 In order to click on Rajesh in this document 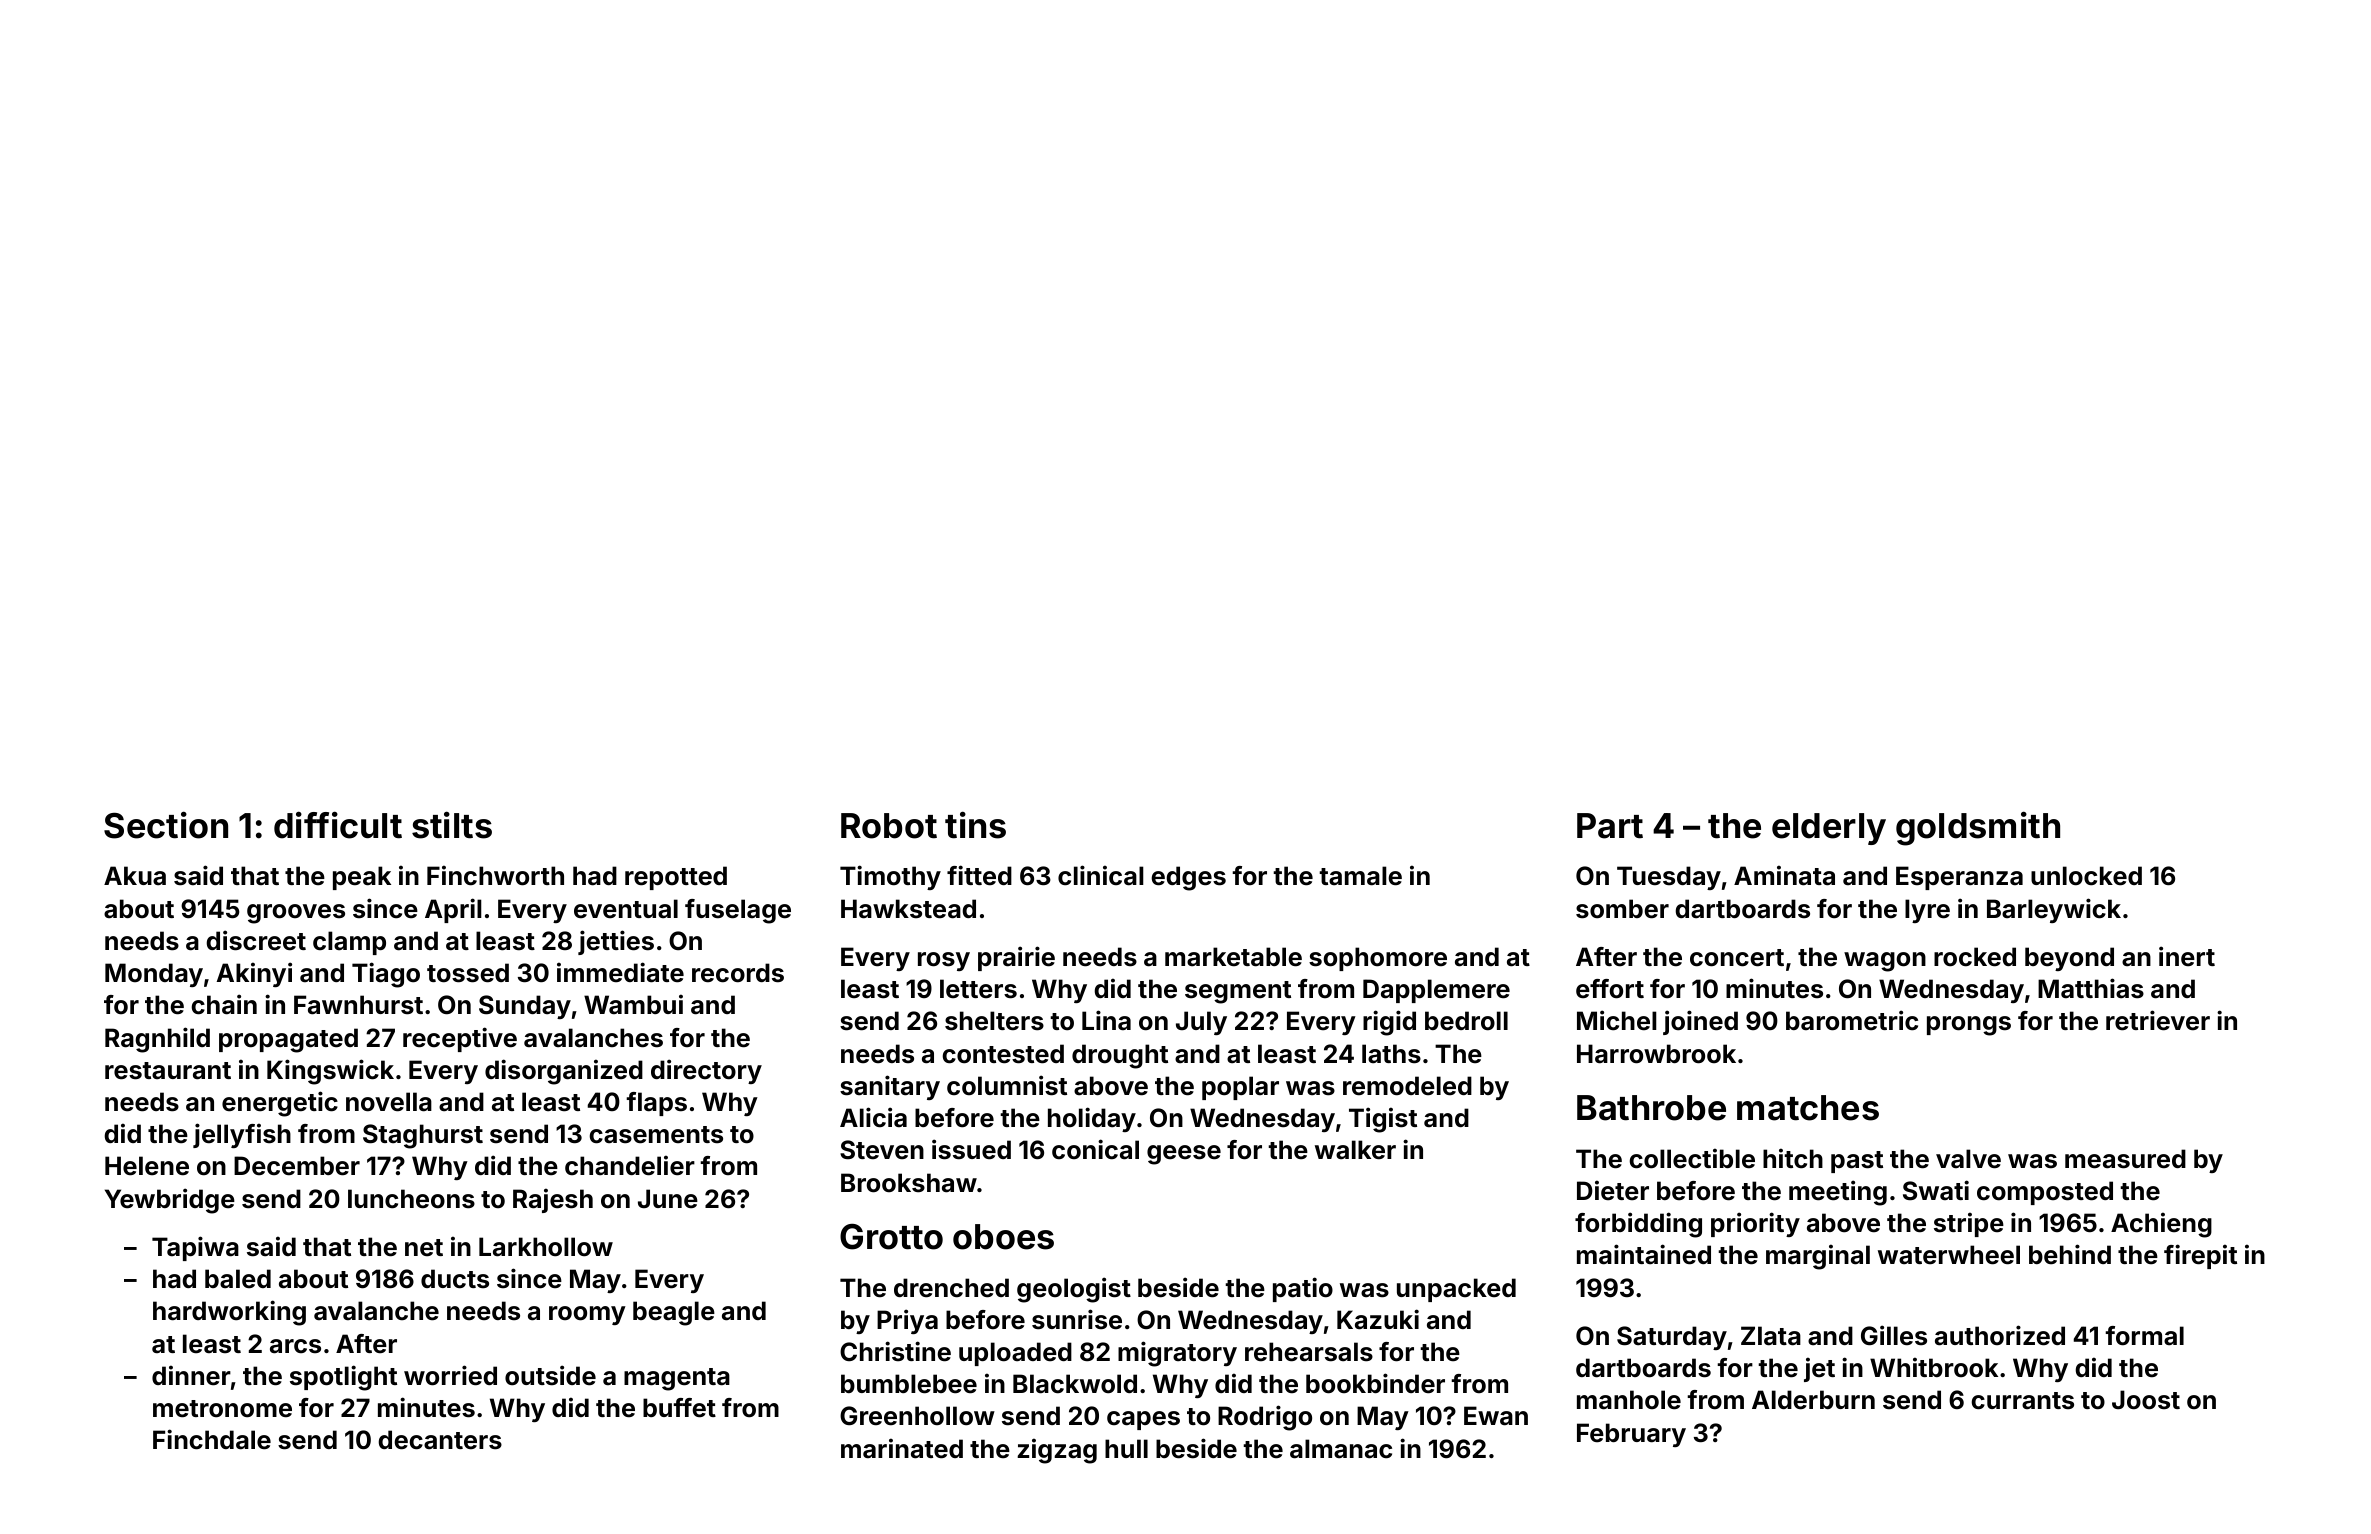, I will do `click(553, 1200)`.
